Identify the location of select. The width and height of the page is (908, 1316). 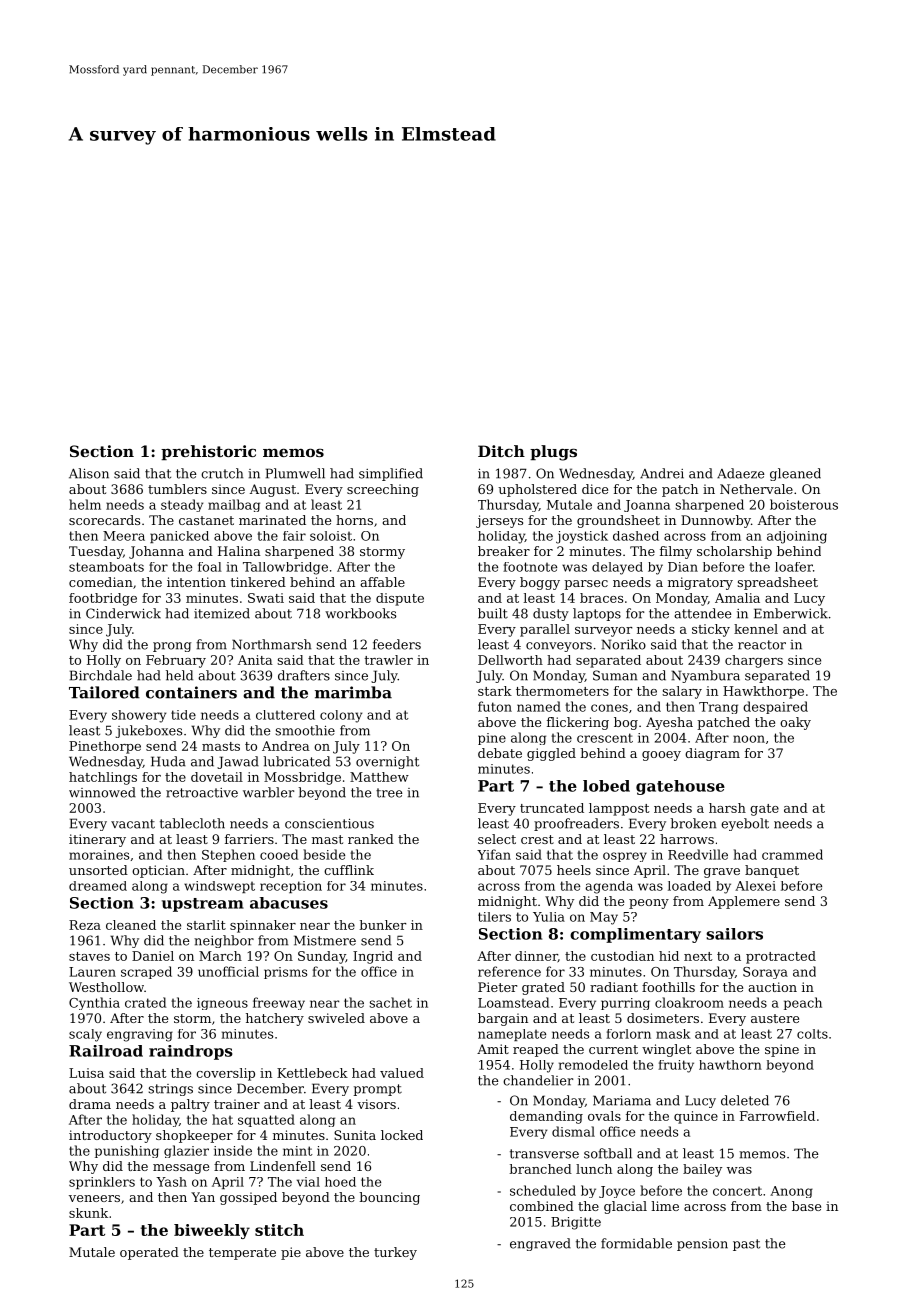
(497, 839).
